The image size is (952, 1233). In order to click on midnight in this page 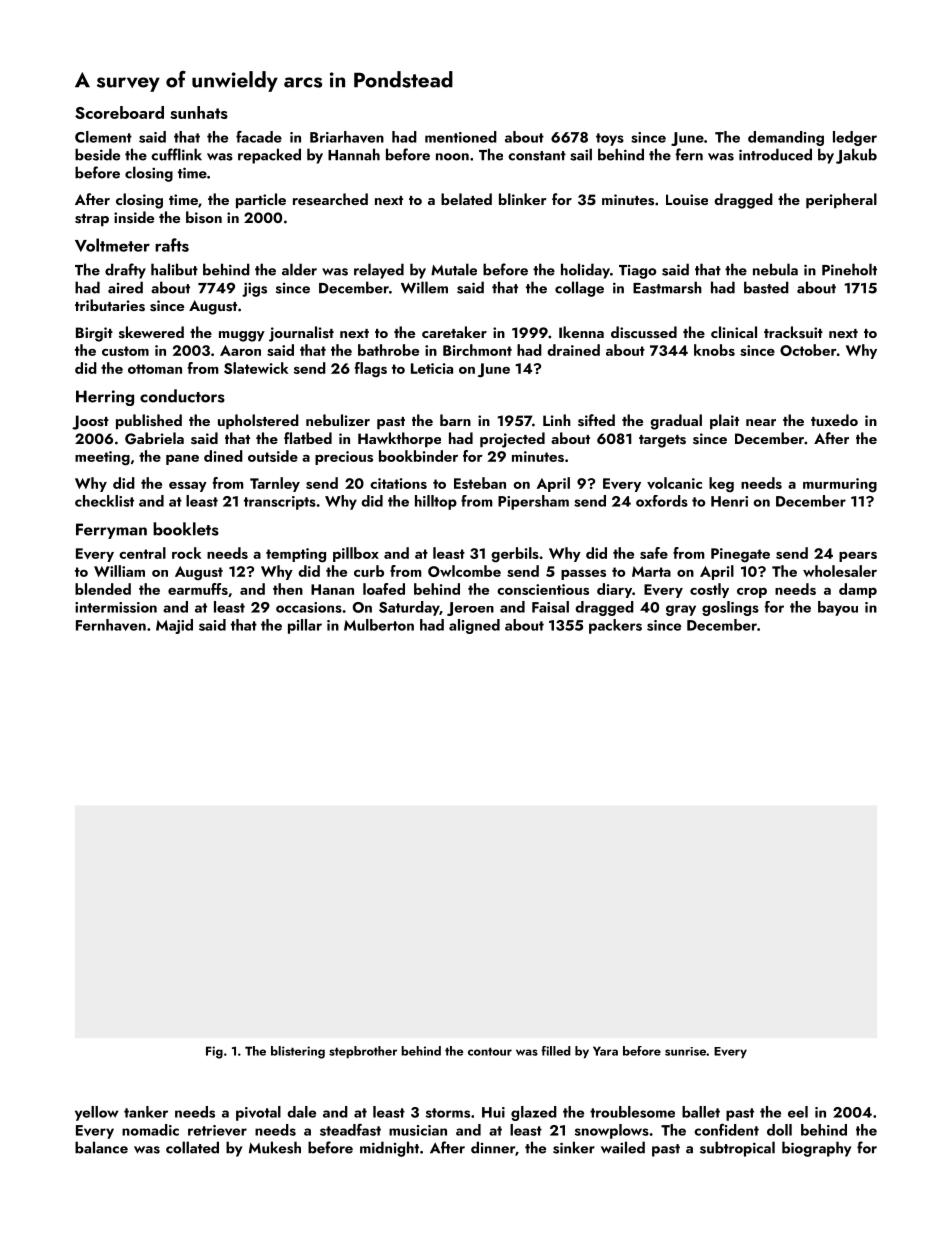, I will do `click(389, 1149)`.
